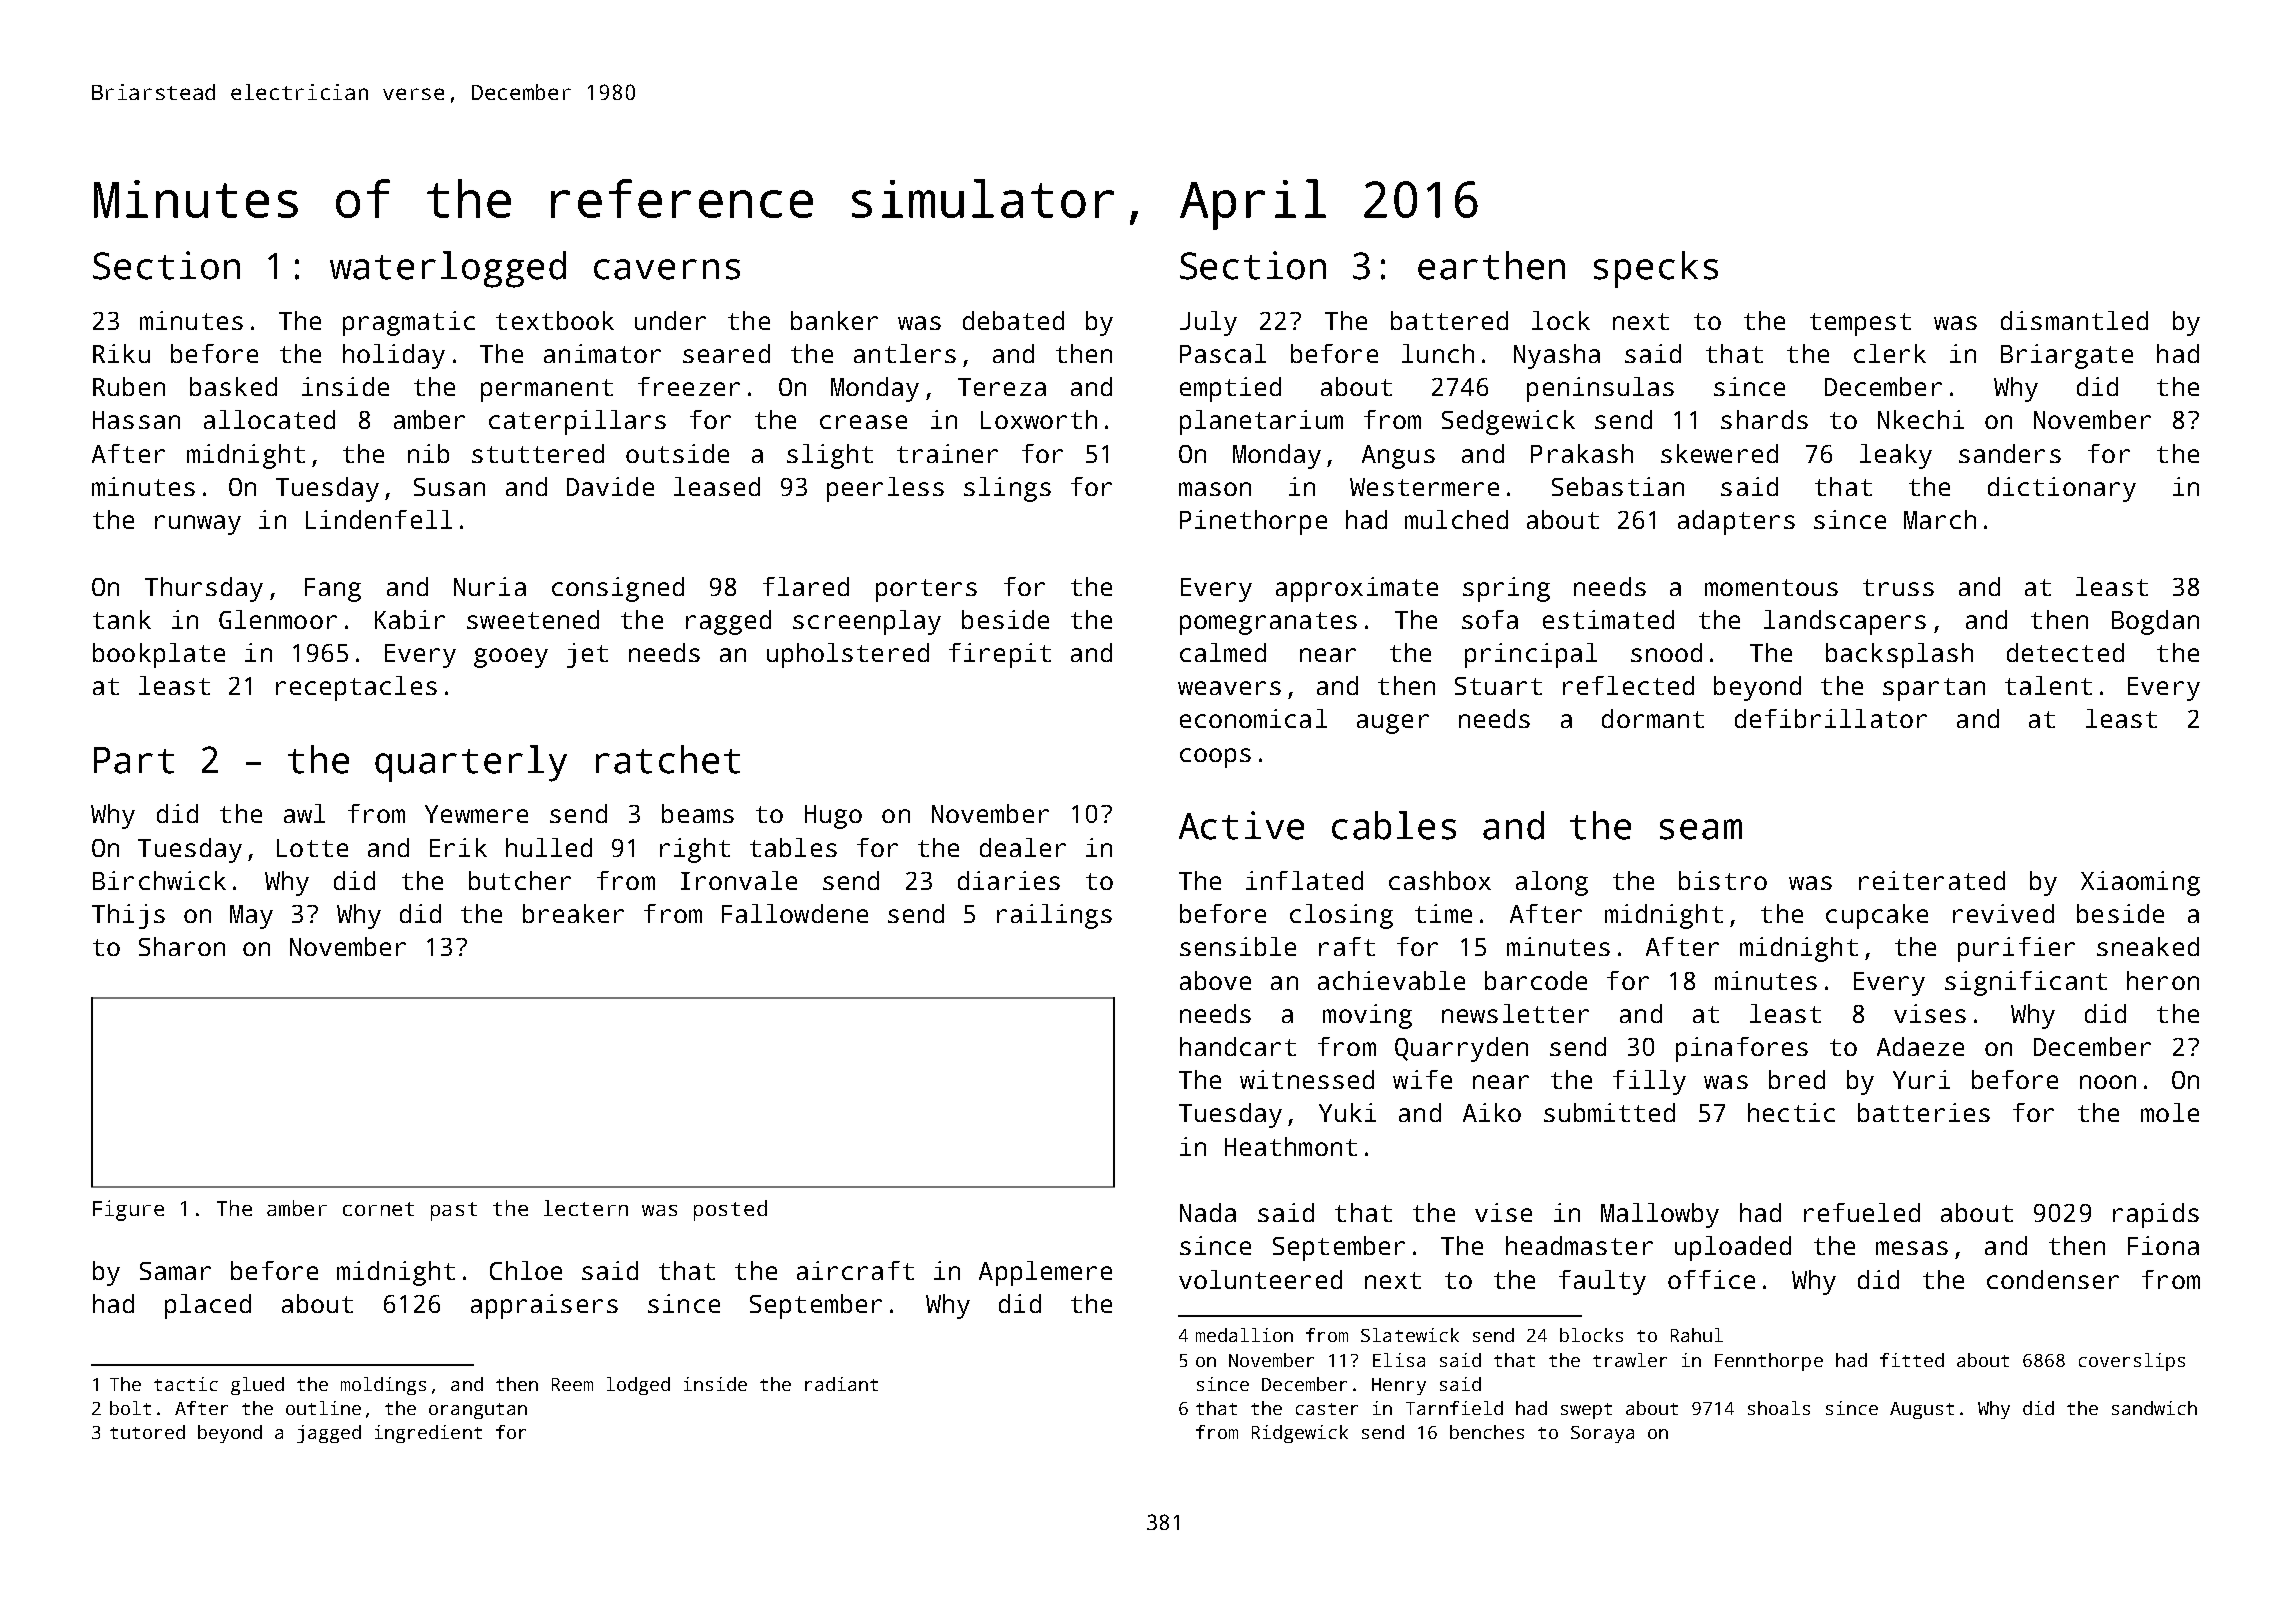 Image resolution: width=2292 pixels, height=1620 pixels. I want to click on sandwich, so click(2154, 1408).
